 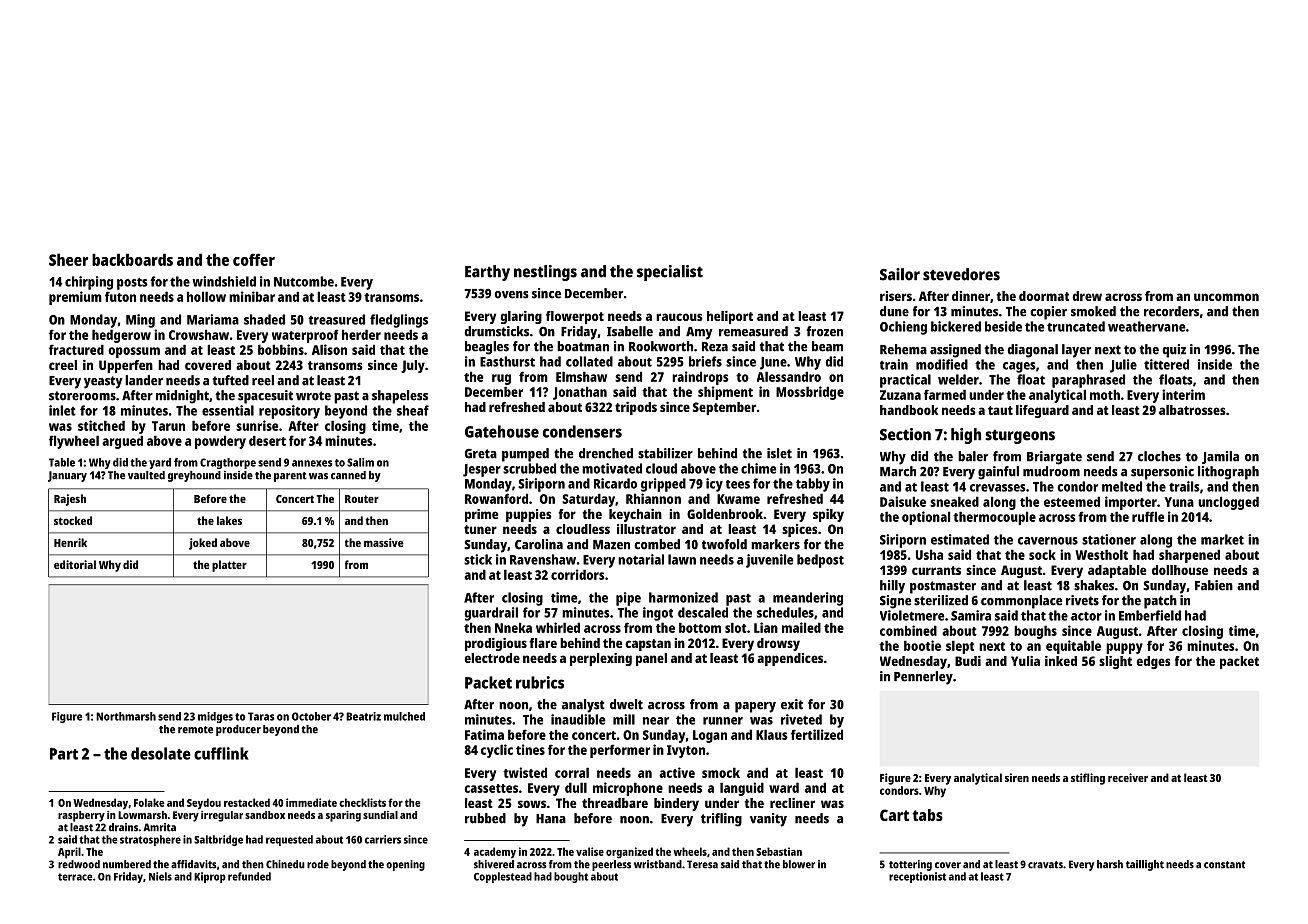 What do you see at coordinates (942, 364) in the image?
I see `modified` at bounding box center [942, 364].
